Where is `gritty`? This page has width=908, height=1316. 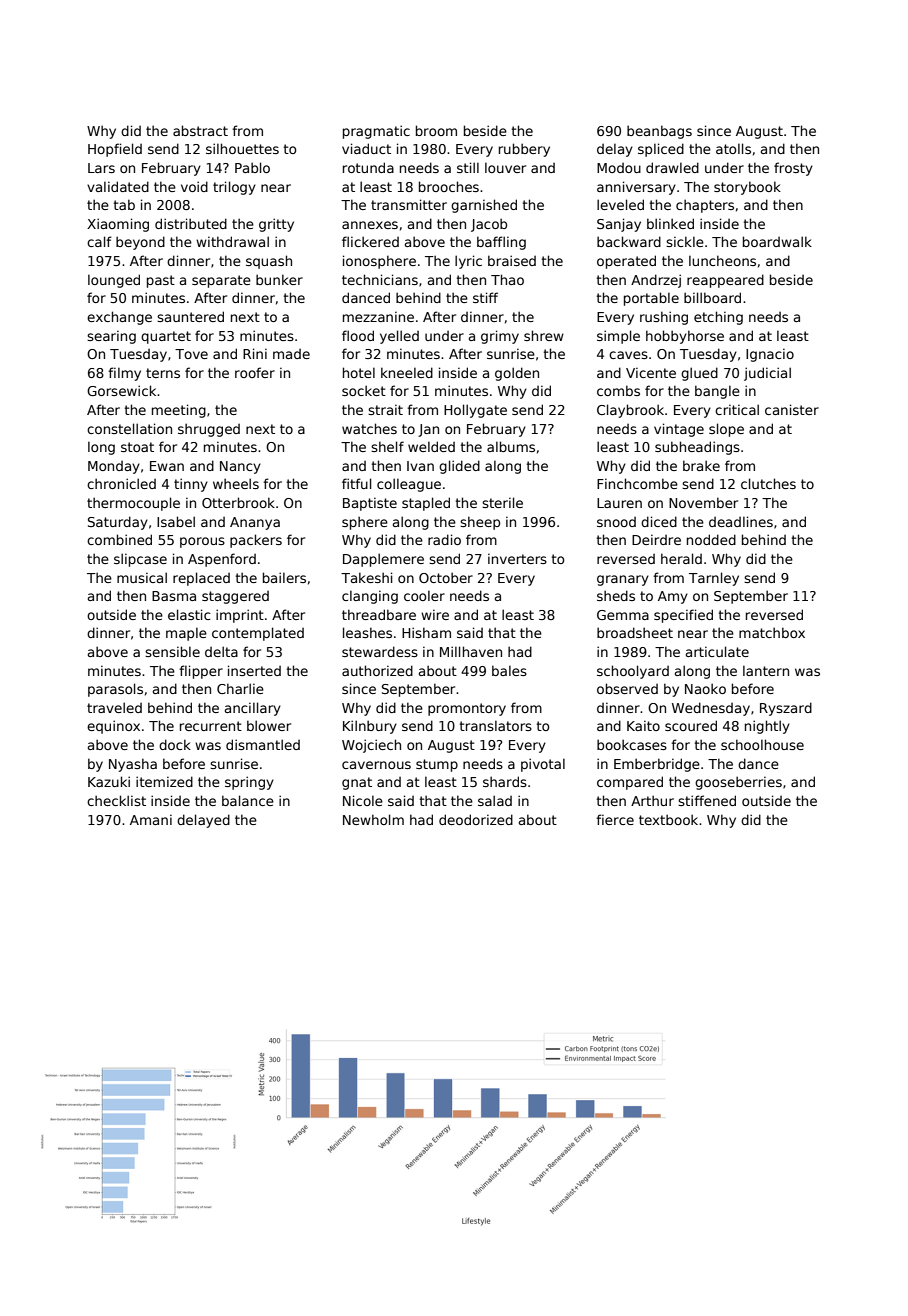
gritty is located at coordinates (276, 225).
